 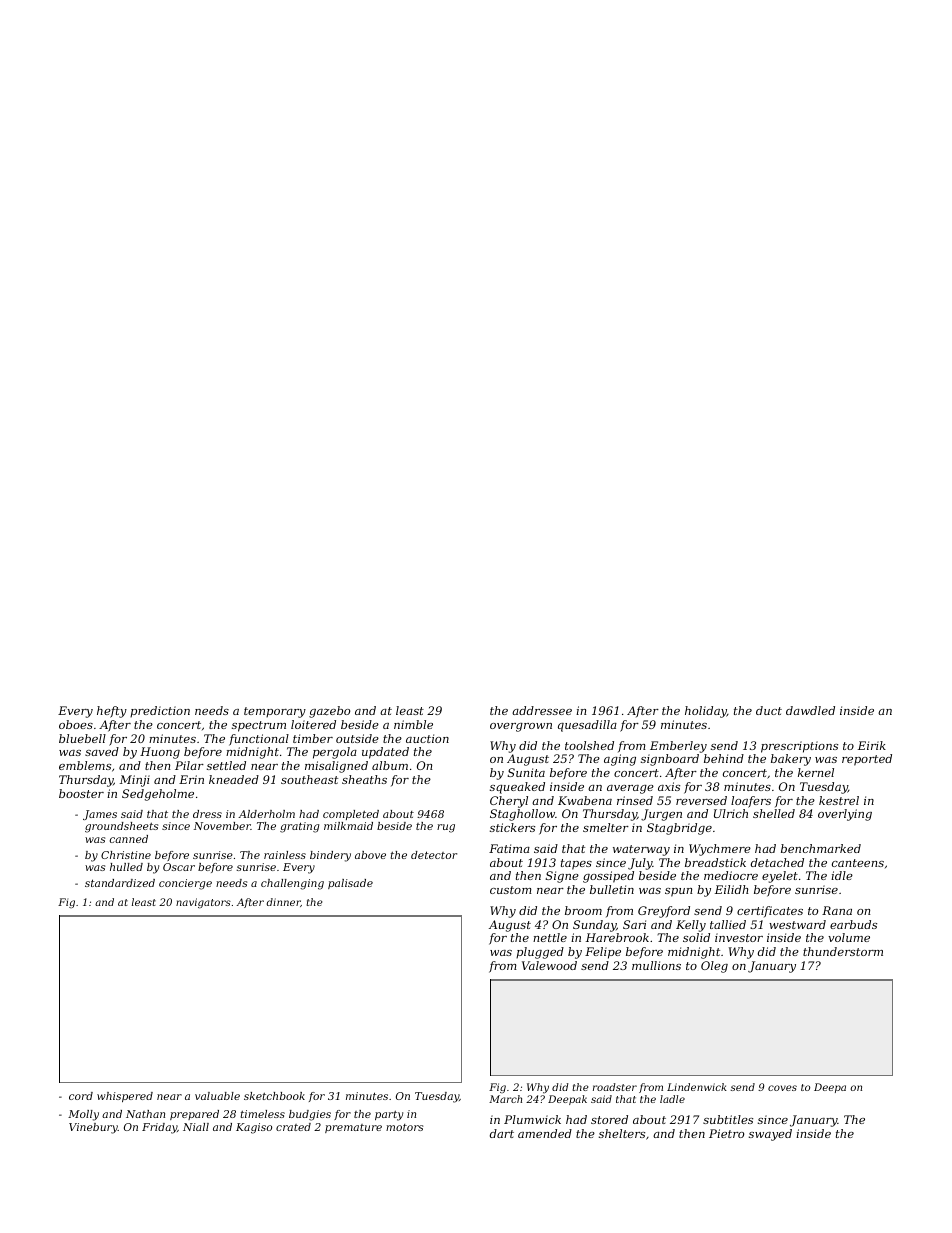 What do you see at coordinates (821, 848) in the document?
I see `benchmarked` at bounding box center [821, 848].
